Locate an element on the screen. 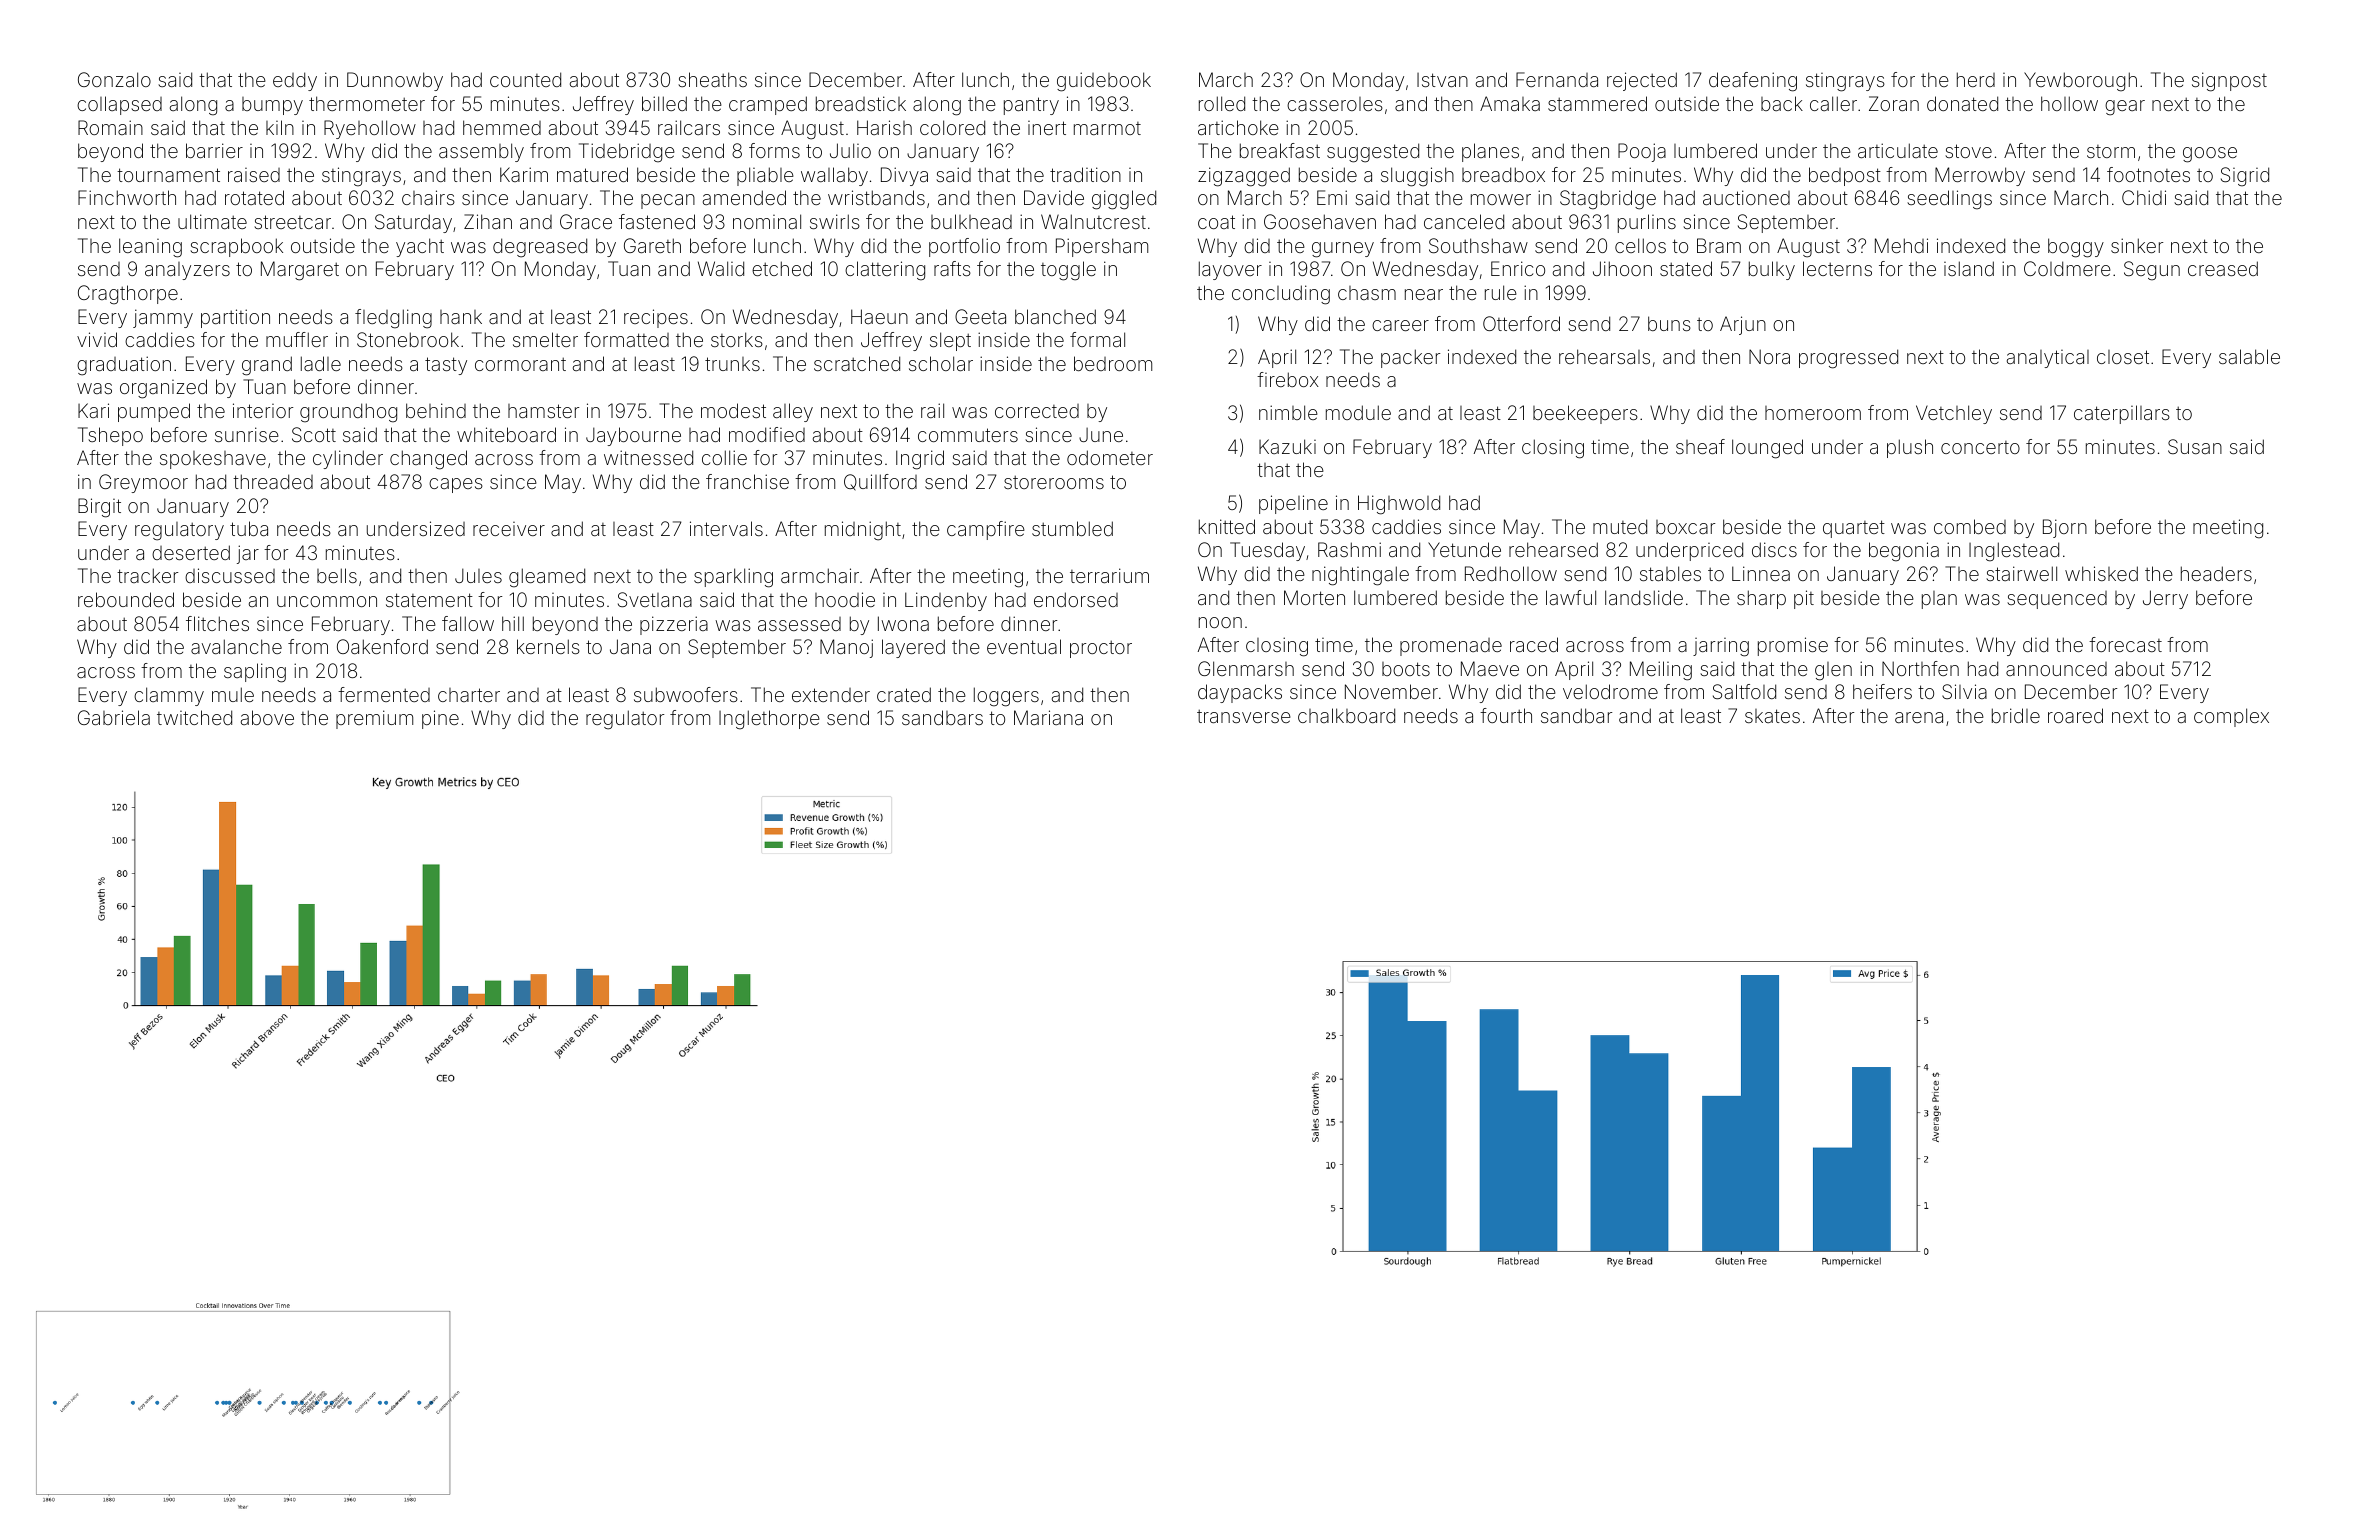 The height and width of the screenshot is (1534, 2370). premium is located at coordinates (374, 719).
